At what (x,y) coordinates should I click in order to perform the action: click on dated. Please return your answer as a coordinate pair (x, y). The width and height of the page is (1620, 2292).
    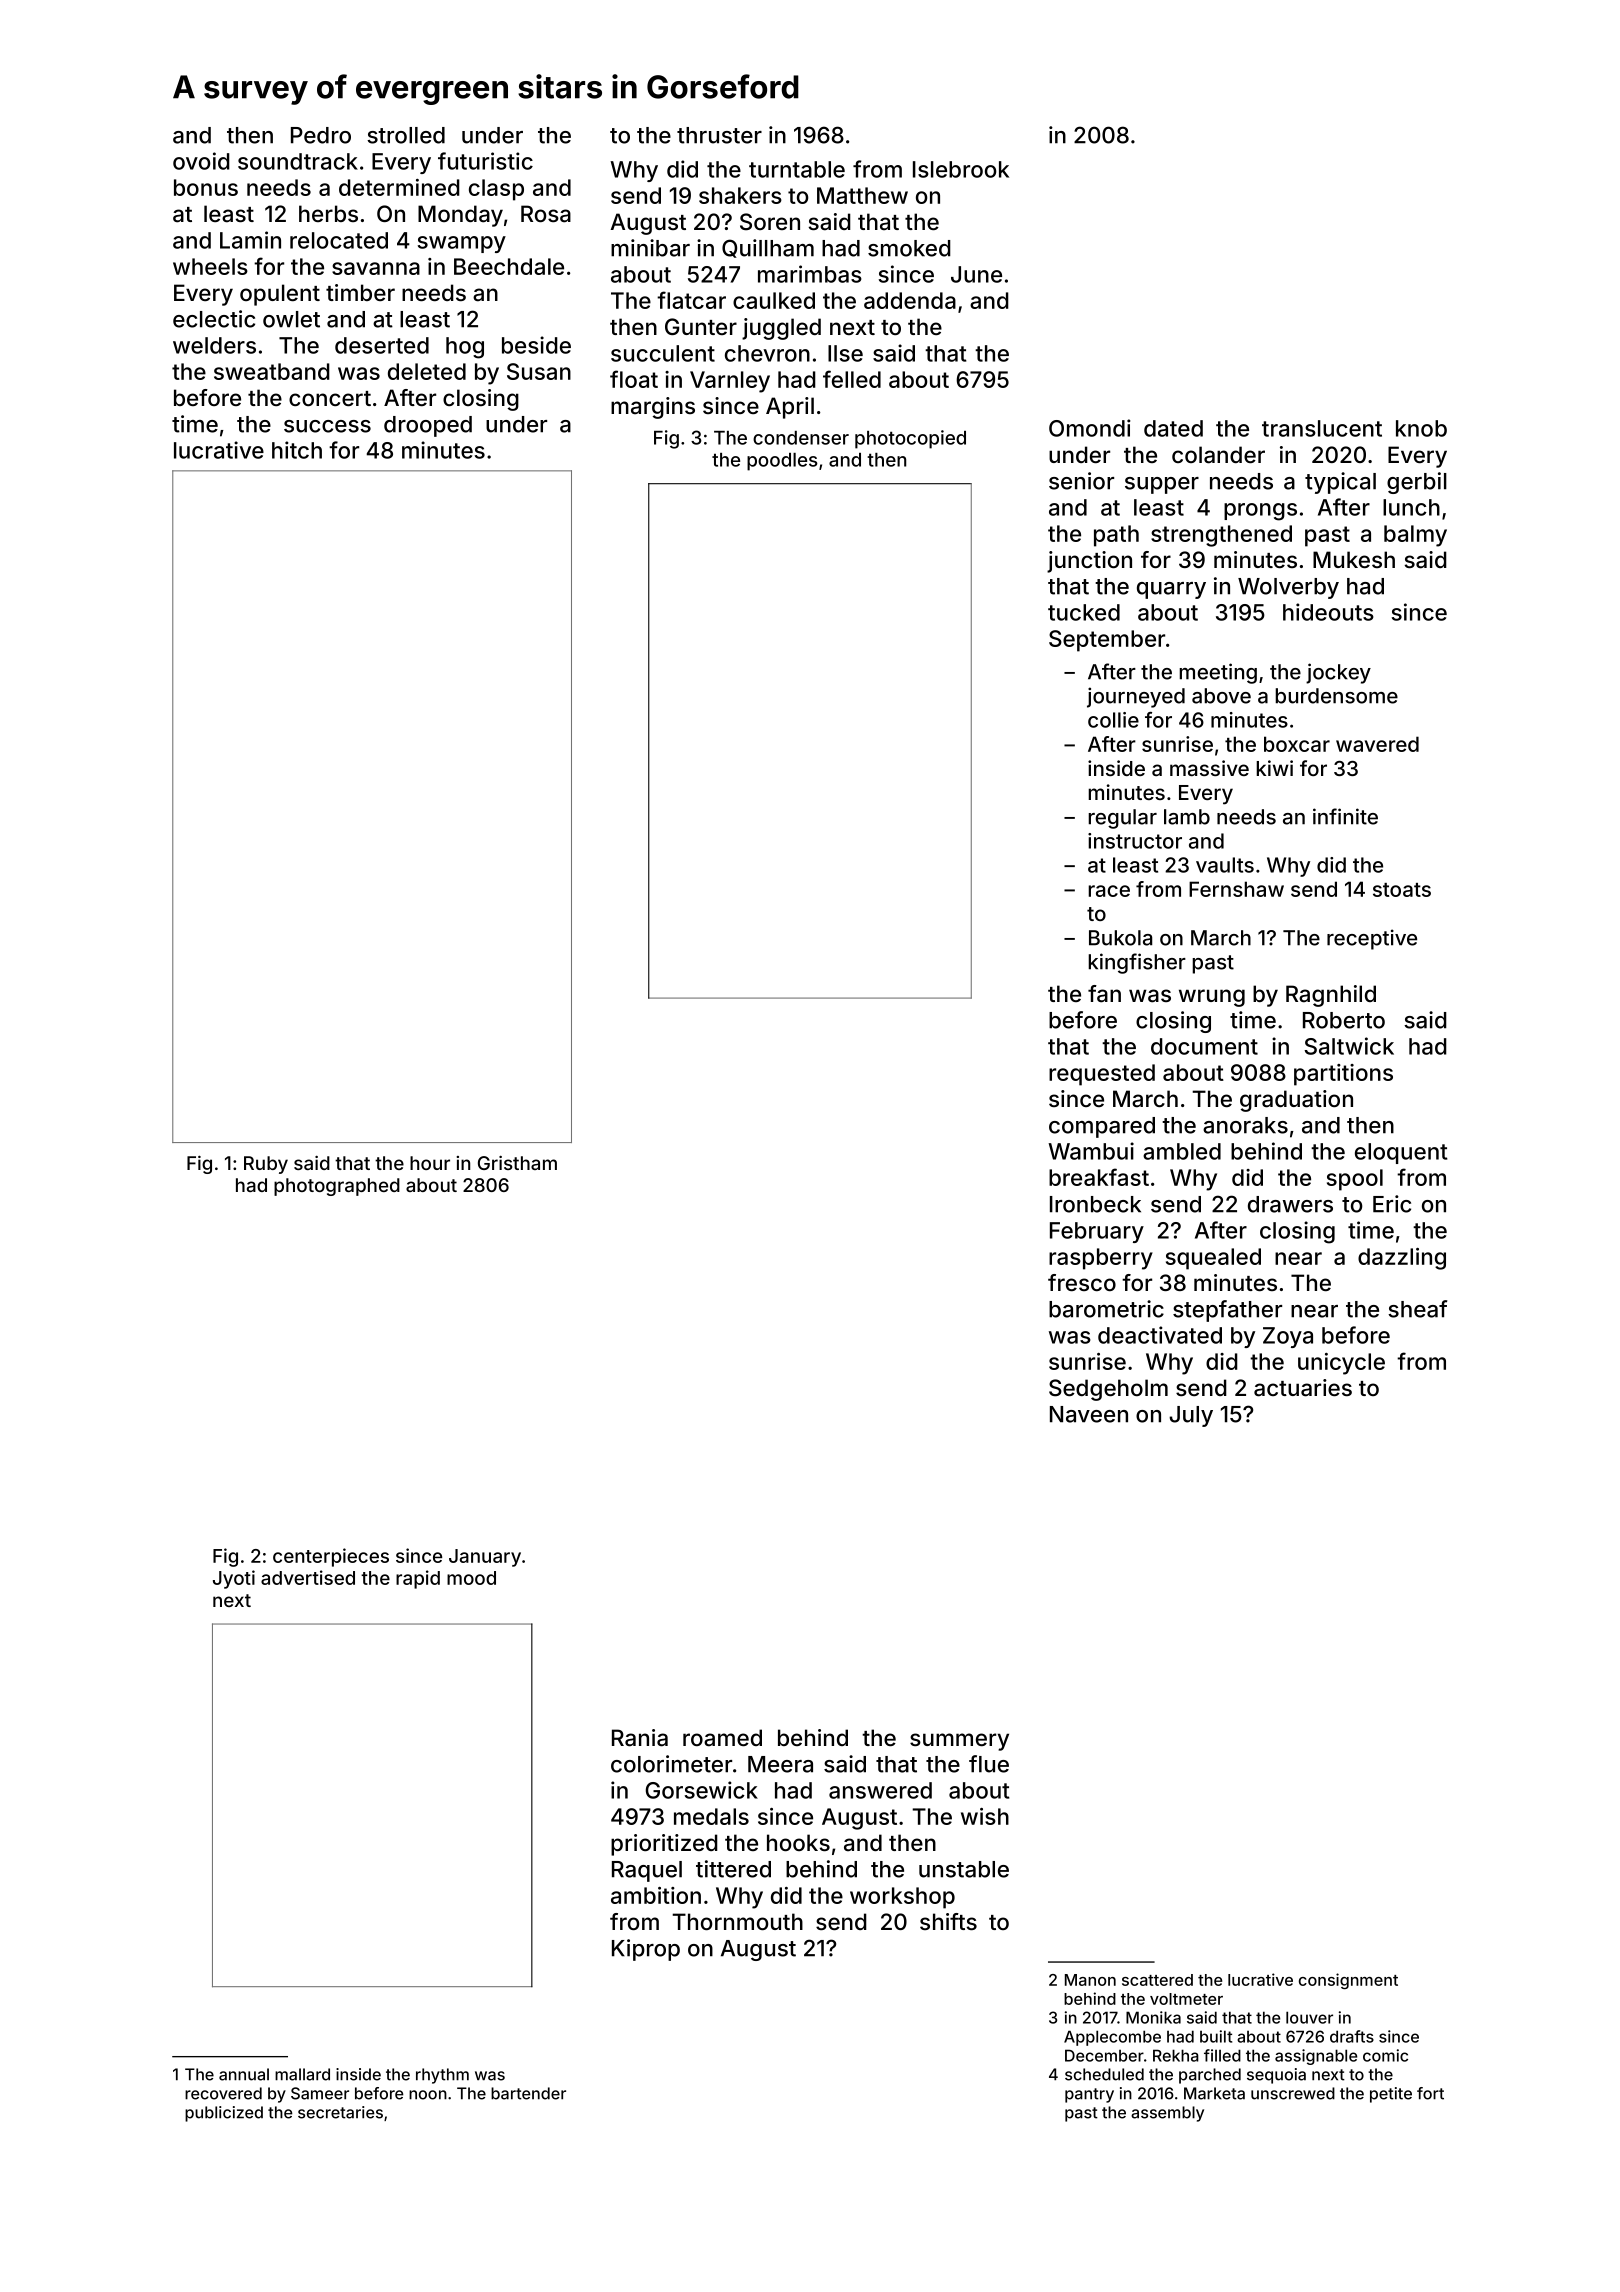
    Looking at the image, I should click on (1173, 428).
